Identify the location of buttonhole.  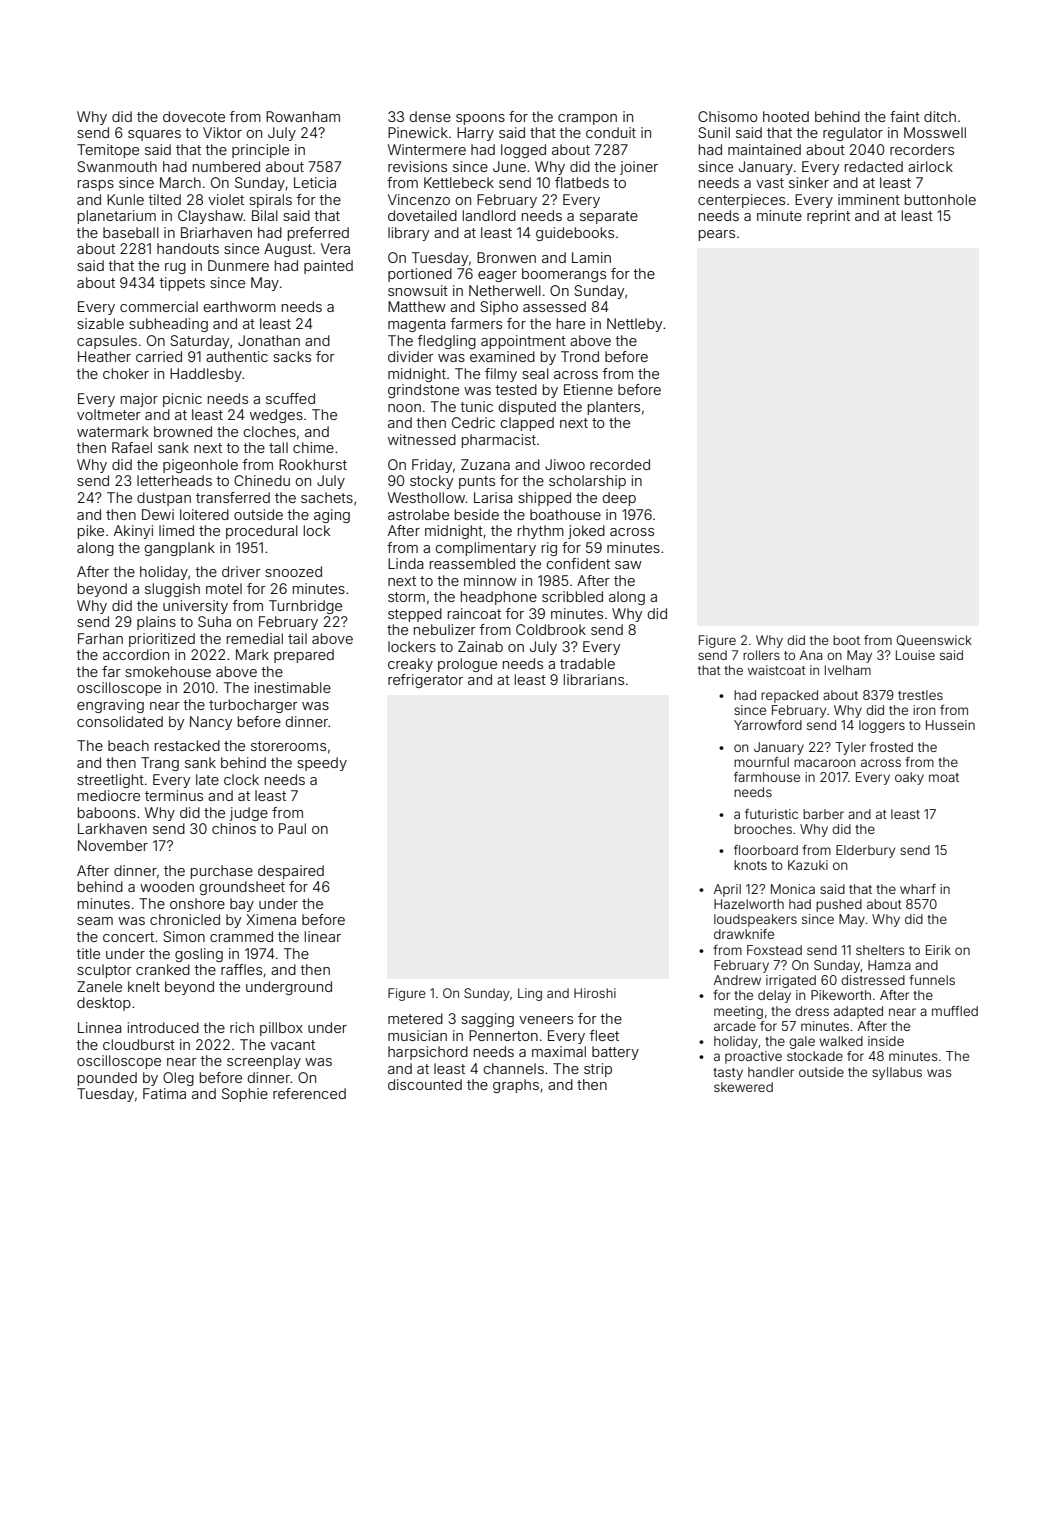
(940, 199).
